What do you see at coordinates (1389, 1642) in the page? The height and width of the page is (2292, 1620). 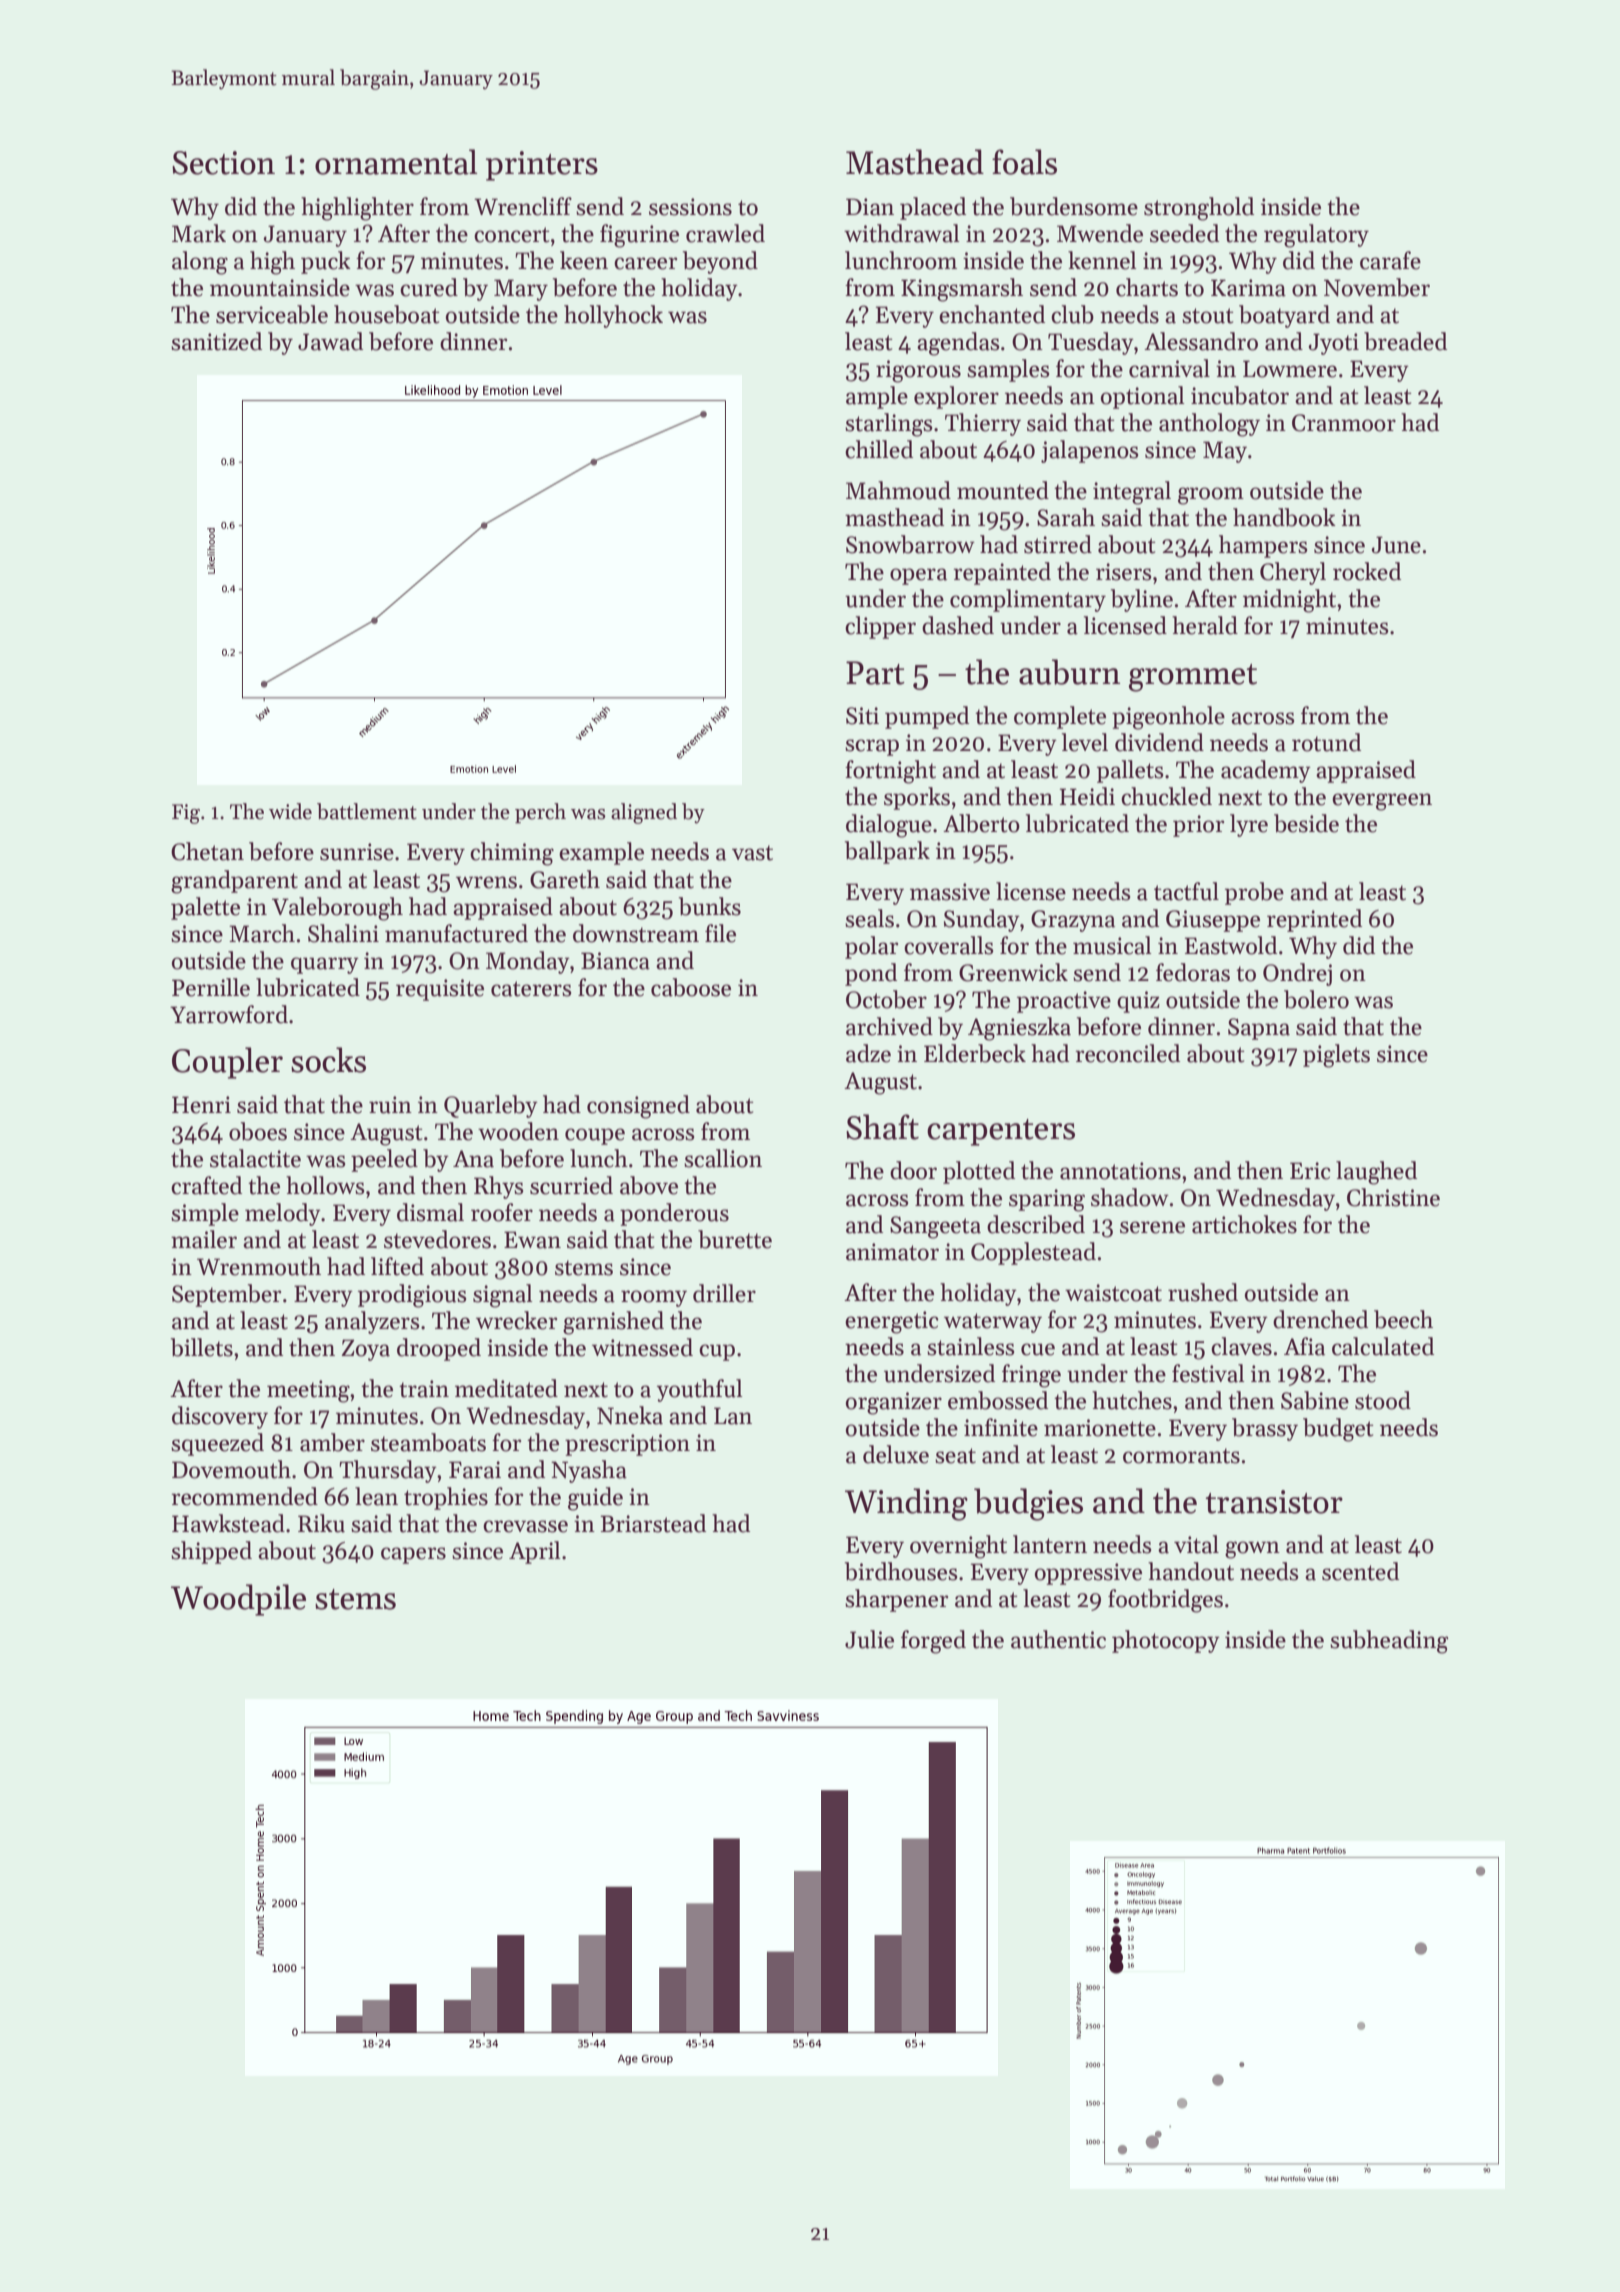 I see `subheading` at bounding box center [1389, 1642].
